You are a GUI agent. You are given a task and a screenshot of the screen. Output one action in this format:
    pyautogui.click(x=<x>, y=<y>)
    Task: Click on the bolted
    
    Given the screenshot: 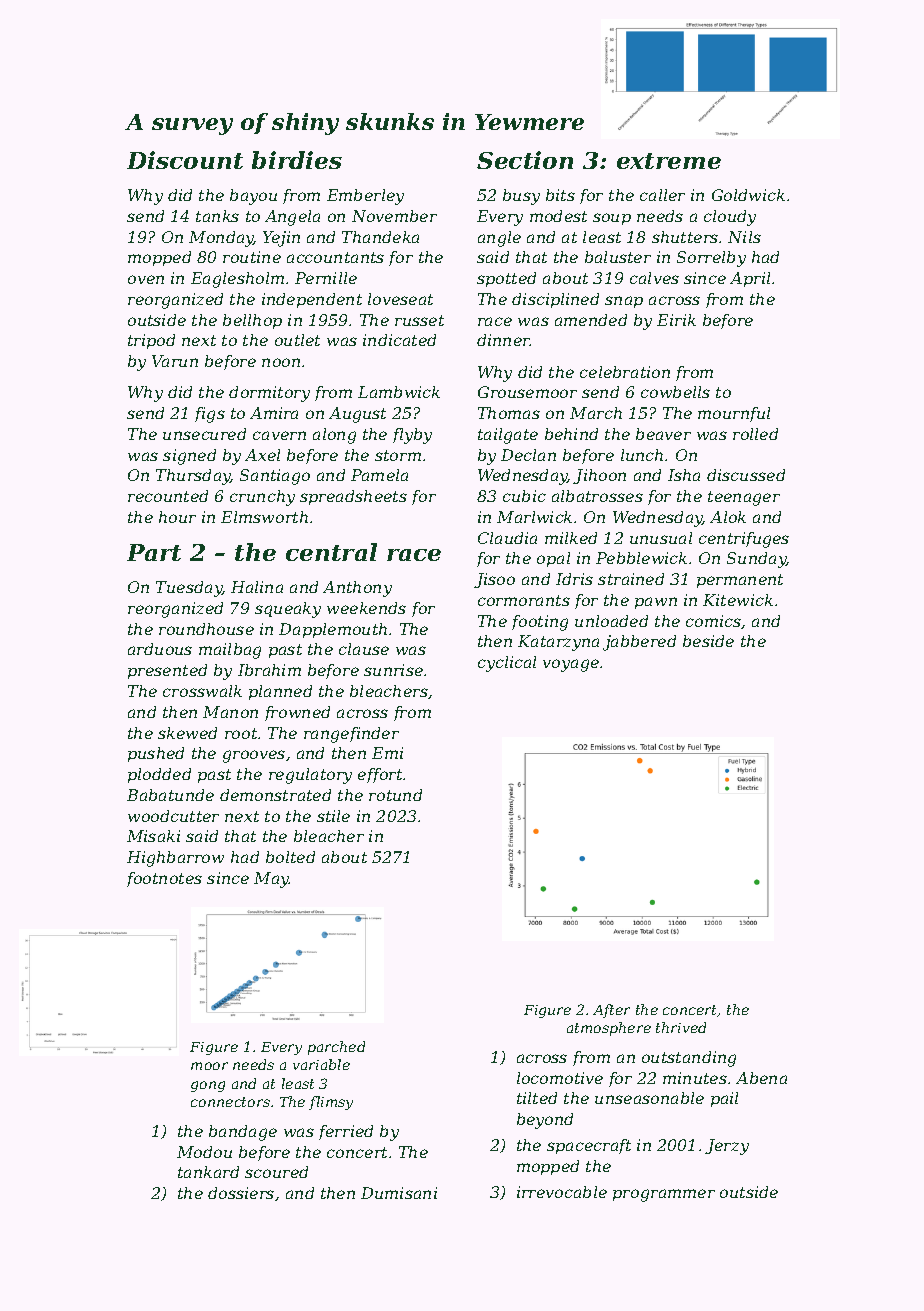 What is the action you would take?
    pyautogui.click(x=290, y=857)
